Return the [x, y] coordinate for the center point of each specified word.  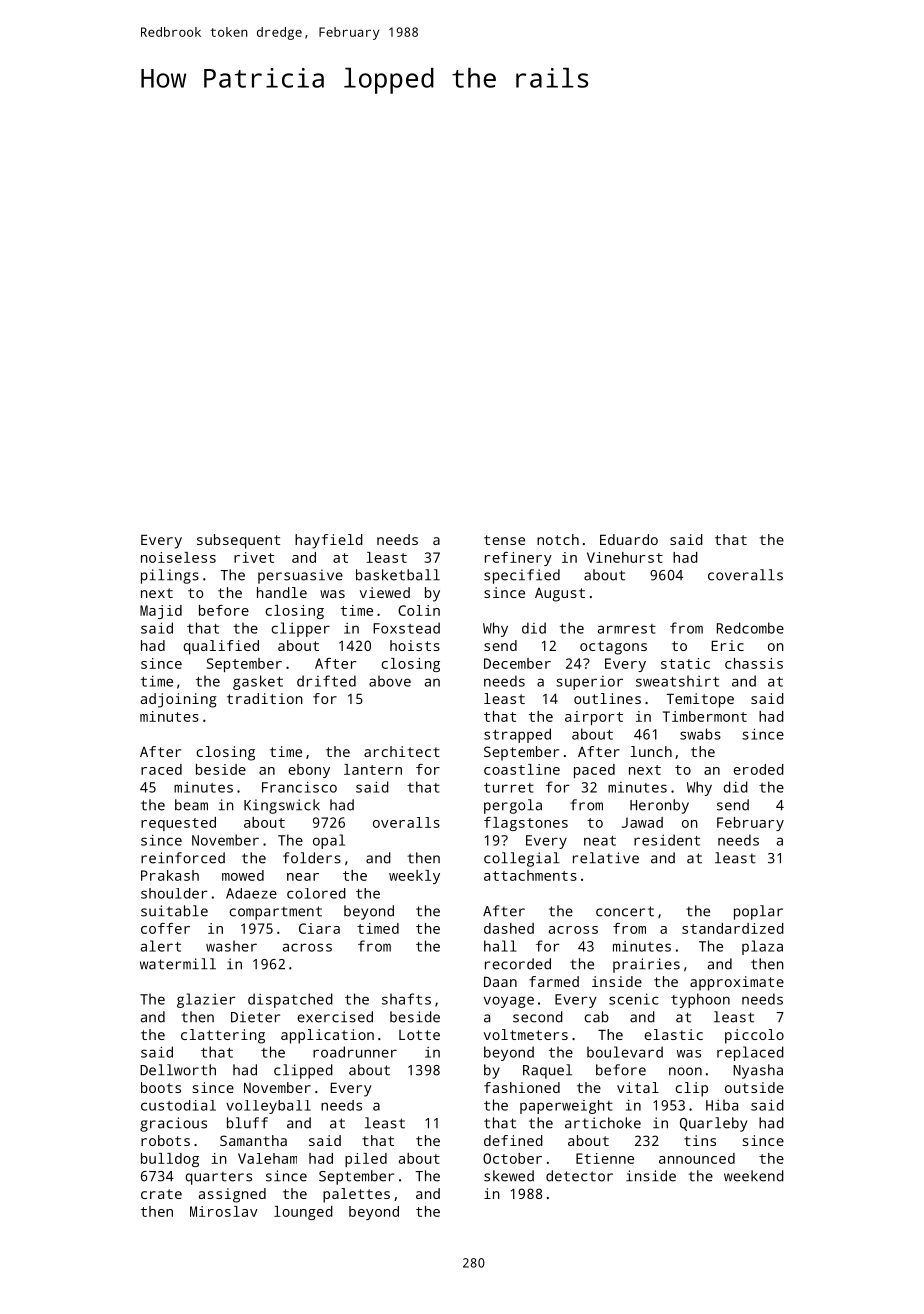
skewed [509, 1176]
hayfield [329, 541]
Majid [161, 612]
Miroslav [224, 1211]
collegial [522, 859]
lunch [651, 751]
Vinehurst [625, 557]
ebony [309, 771]
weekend [754, 1176]
